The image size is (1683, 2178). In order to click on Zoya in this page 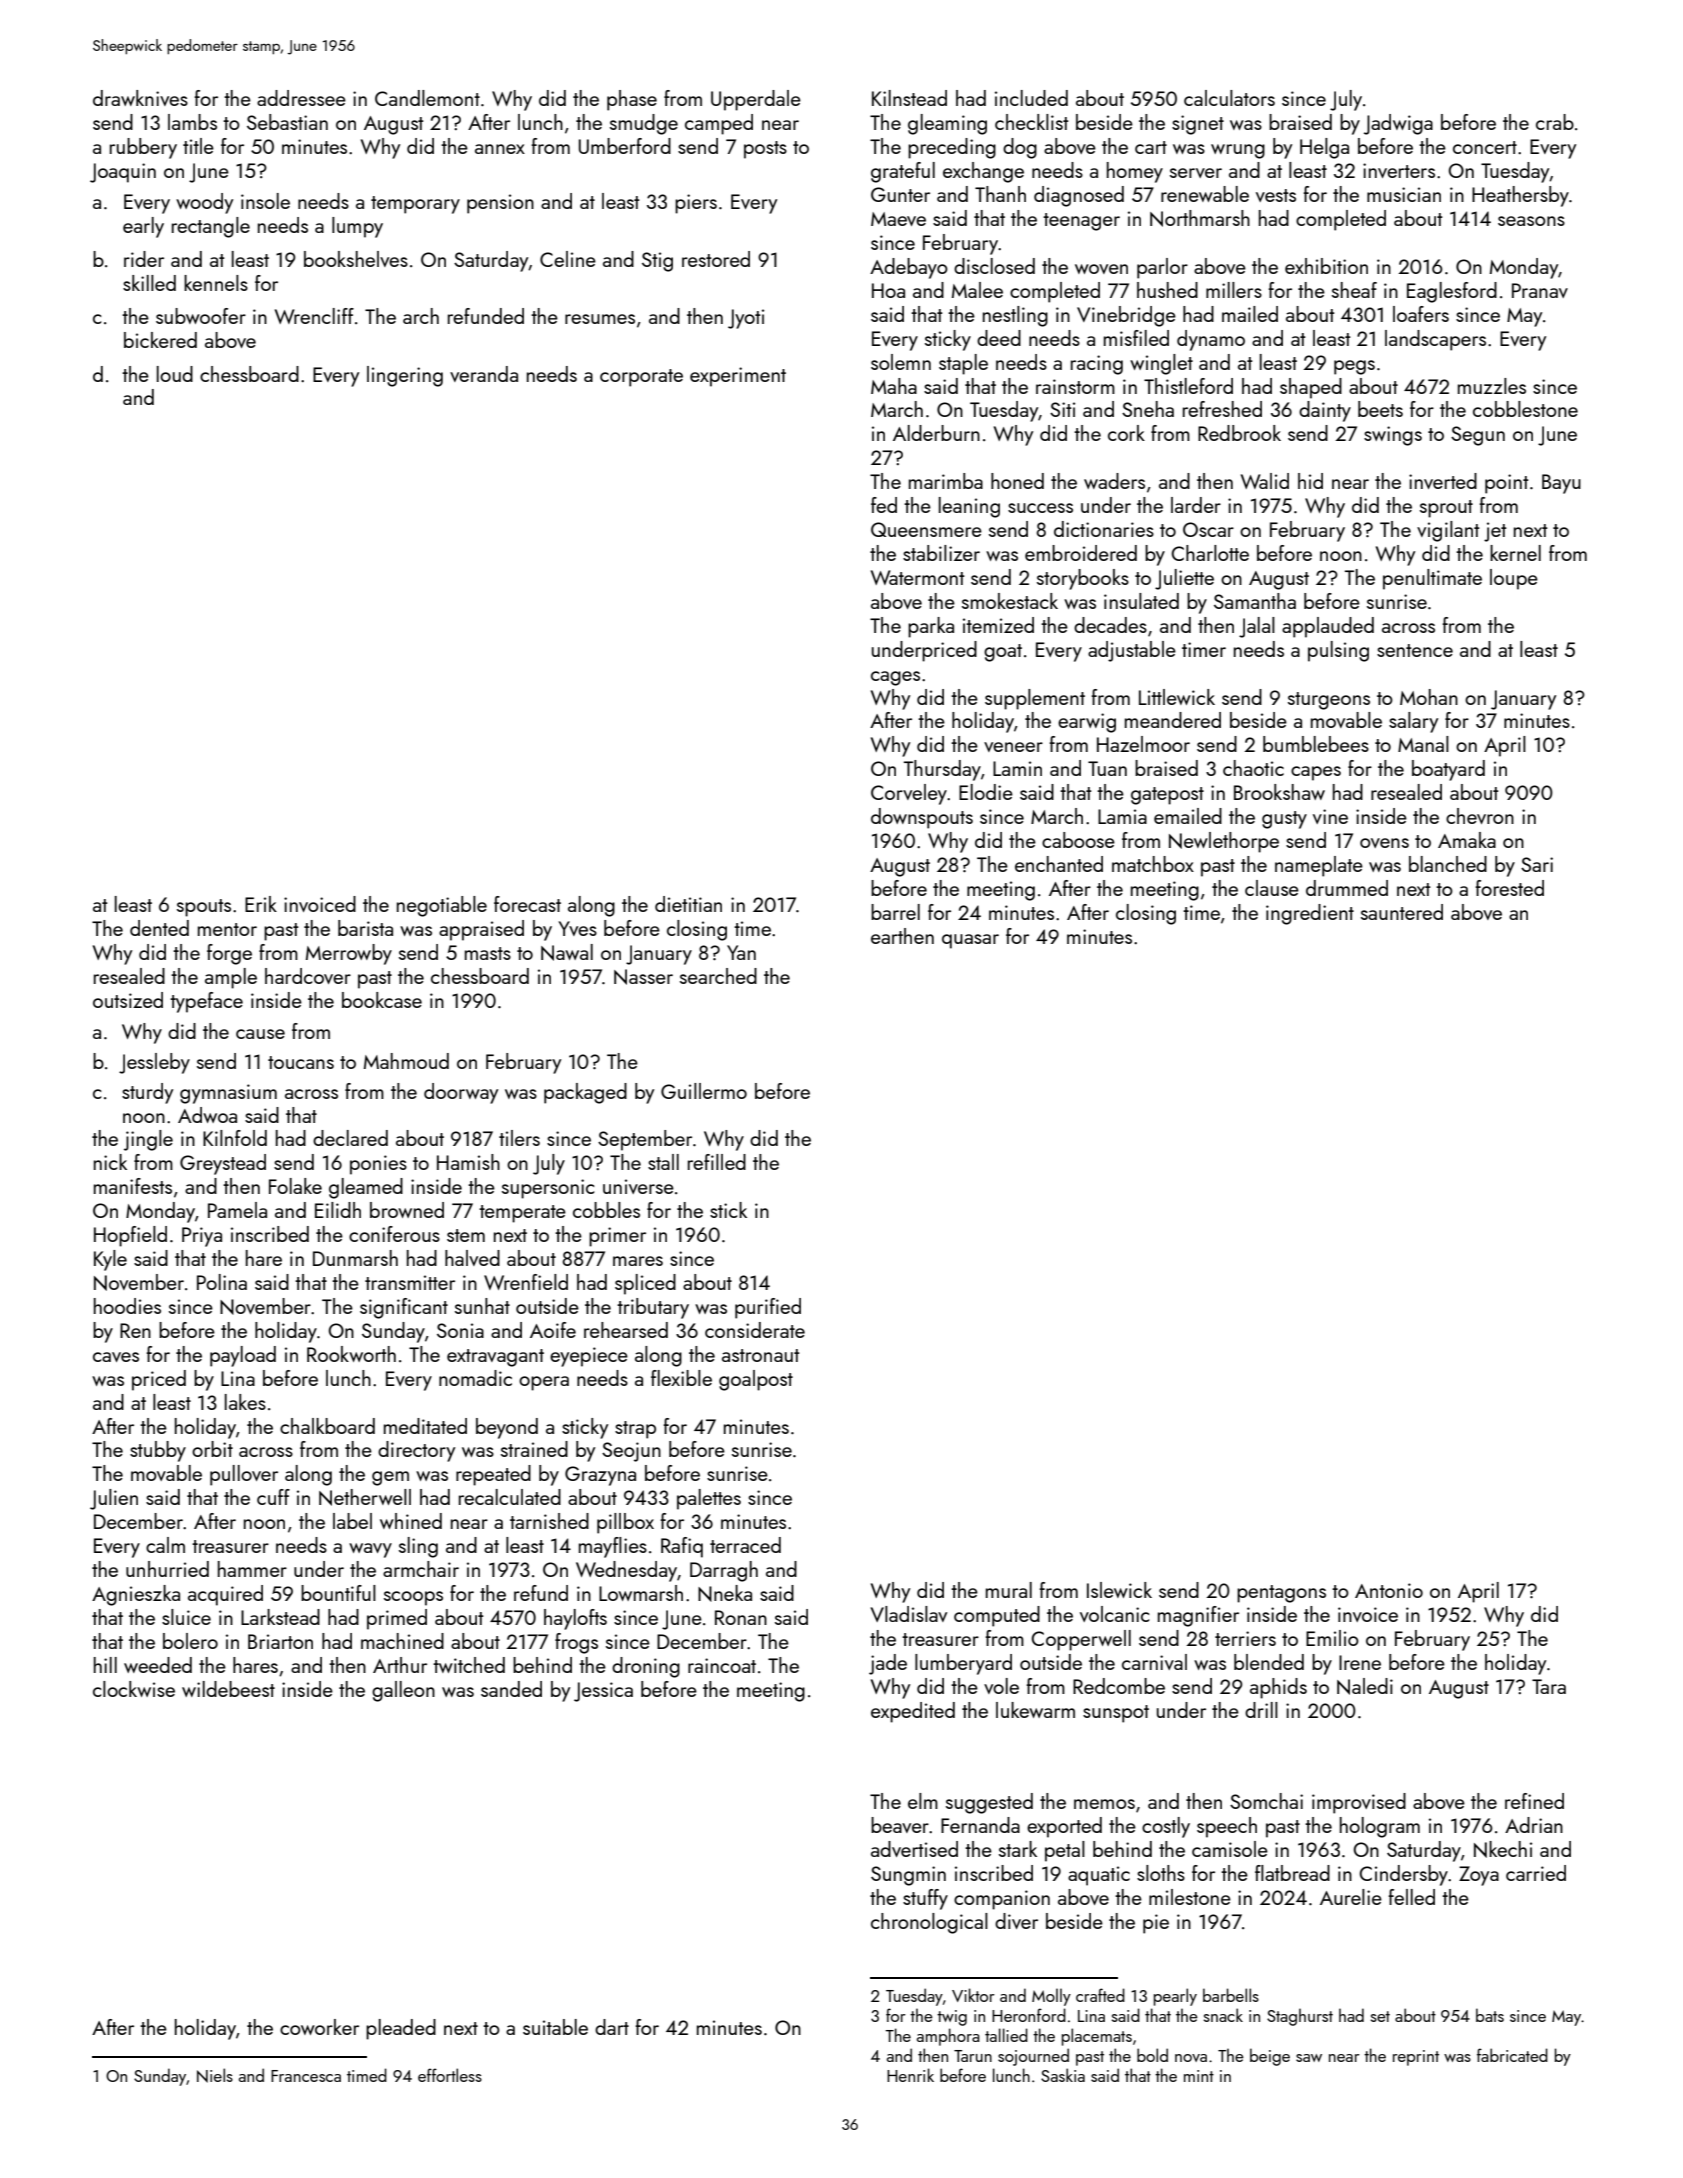, I will do `click(1479, 1876)`.
